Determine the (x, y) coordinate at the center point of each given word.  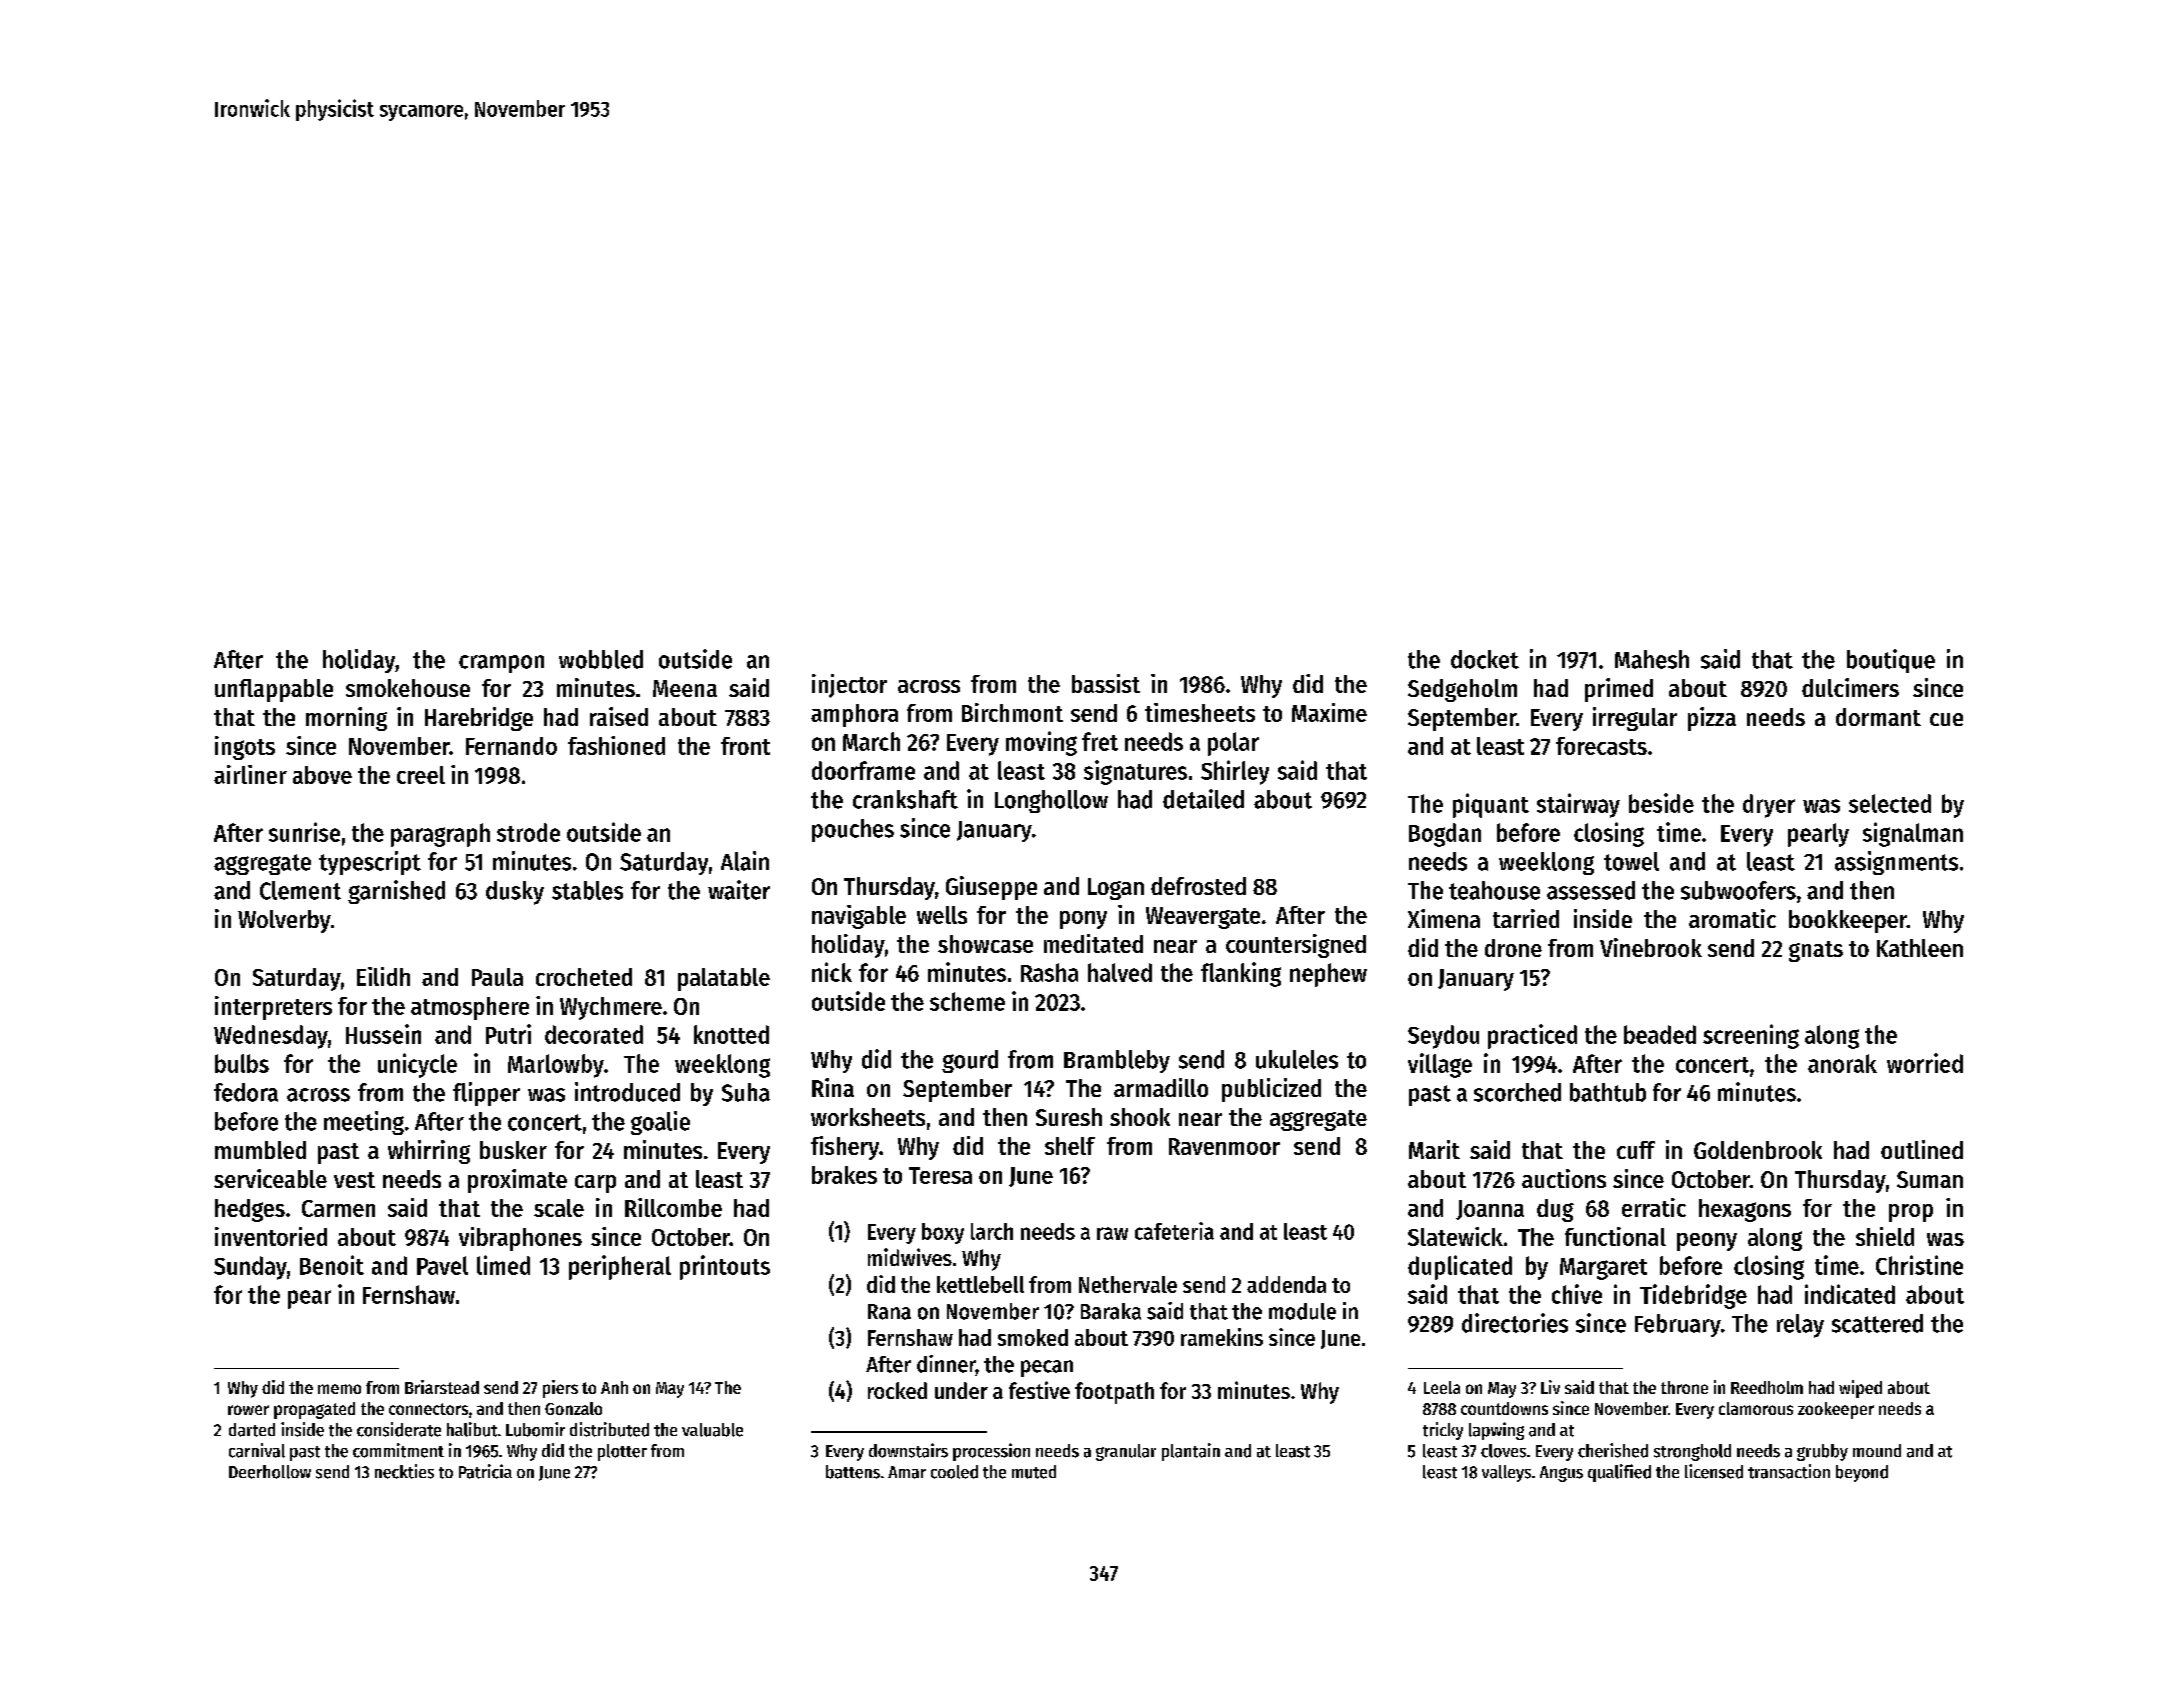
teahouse (1494, 890)
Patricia (485, 1471)
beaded (1660, 1034)
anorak (1842, 1063)
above (322, 775)
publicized (1271, 1090)
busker (513, 1150)
